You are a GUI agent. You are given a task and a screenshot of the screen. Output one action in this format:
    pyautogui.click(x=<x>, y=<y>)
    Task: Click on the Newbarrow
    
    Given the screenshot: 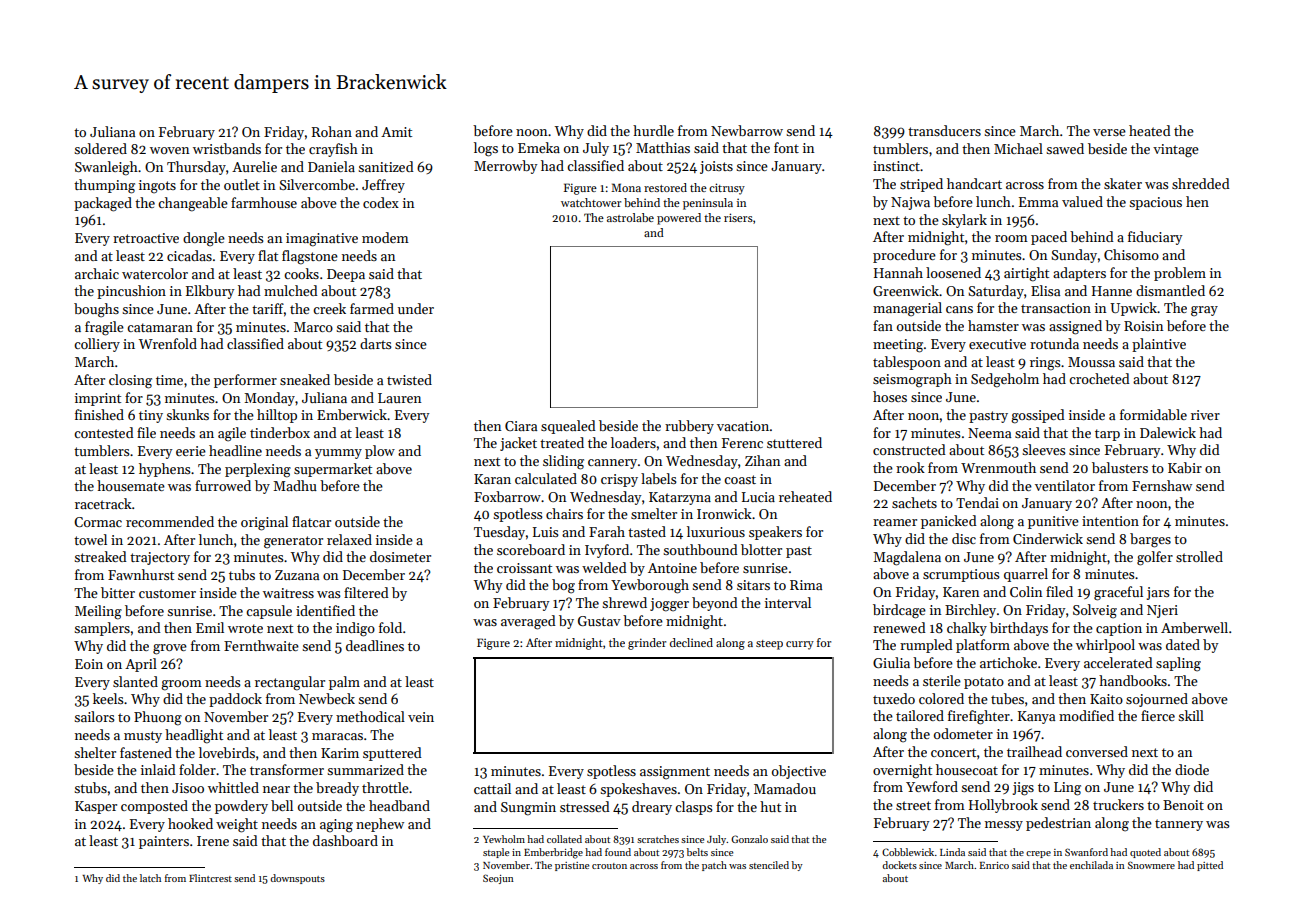 What is the action you would take?
    pyautogui.click(x=747, y=130)
